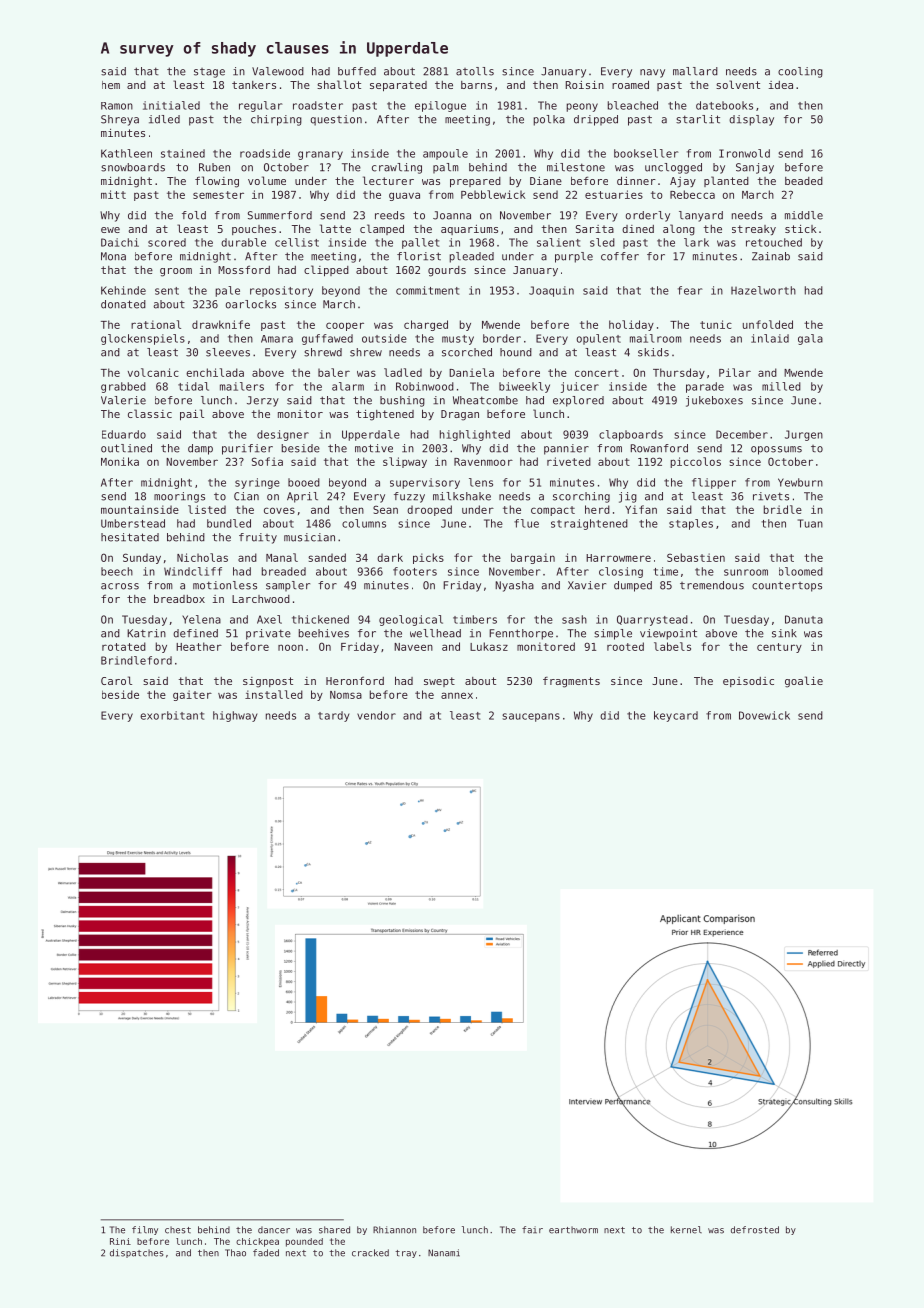 This screenshot has width=924, height=1308. I want to click on hem, so click(111, 85).
